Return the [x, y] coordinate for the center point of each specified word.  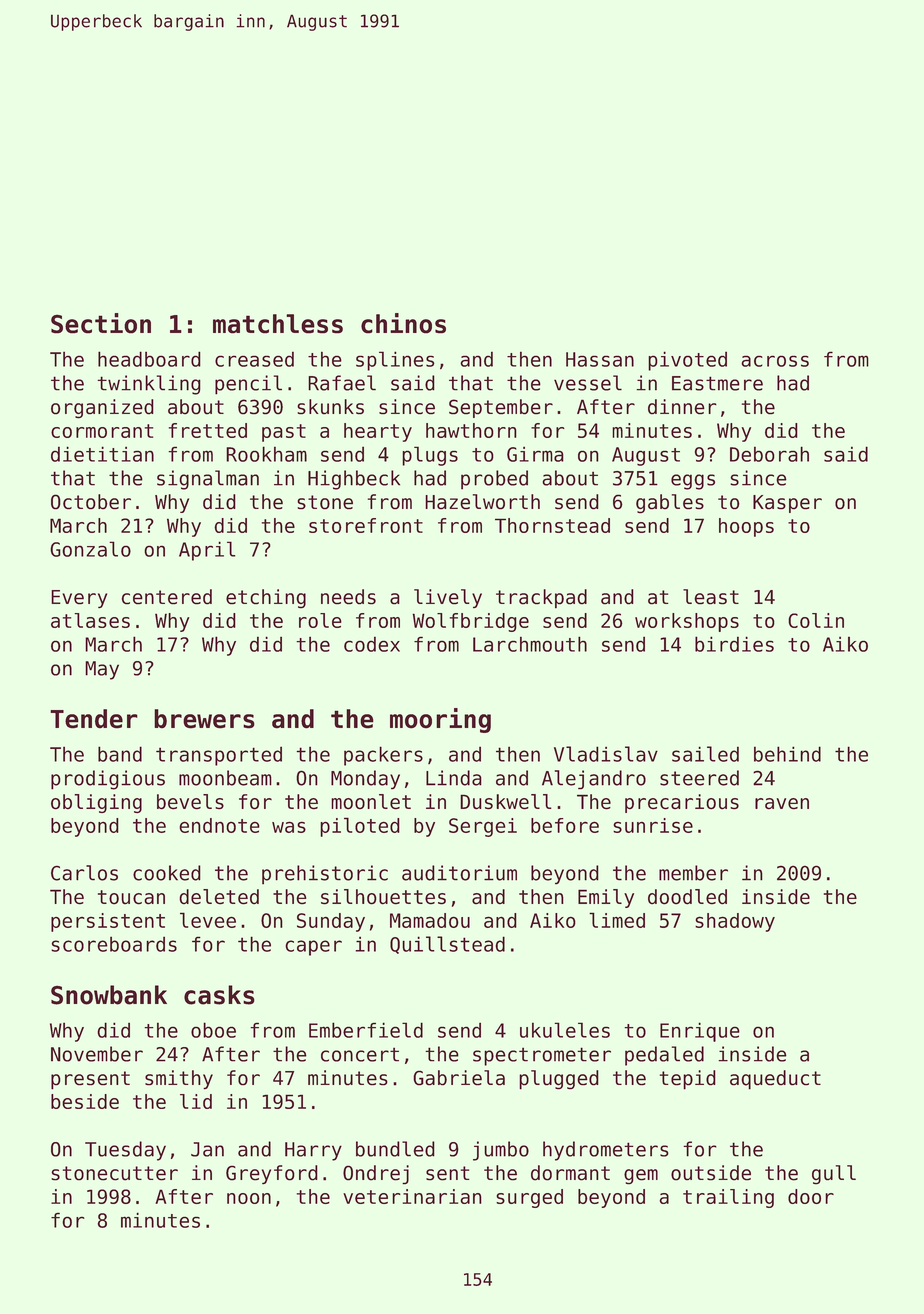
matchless [278, 324]
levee [208, 920]
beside [85, 1101]
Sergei [483, 827]
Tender [94, 719]
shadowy [735, 922]
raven [782, 804]
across [775, 361]
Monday [365, 780]
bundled [395, 1149]
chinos [403, 323]
